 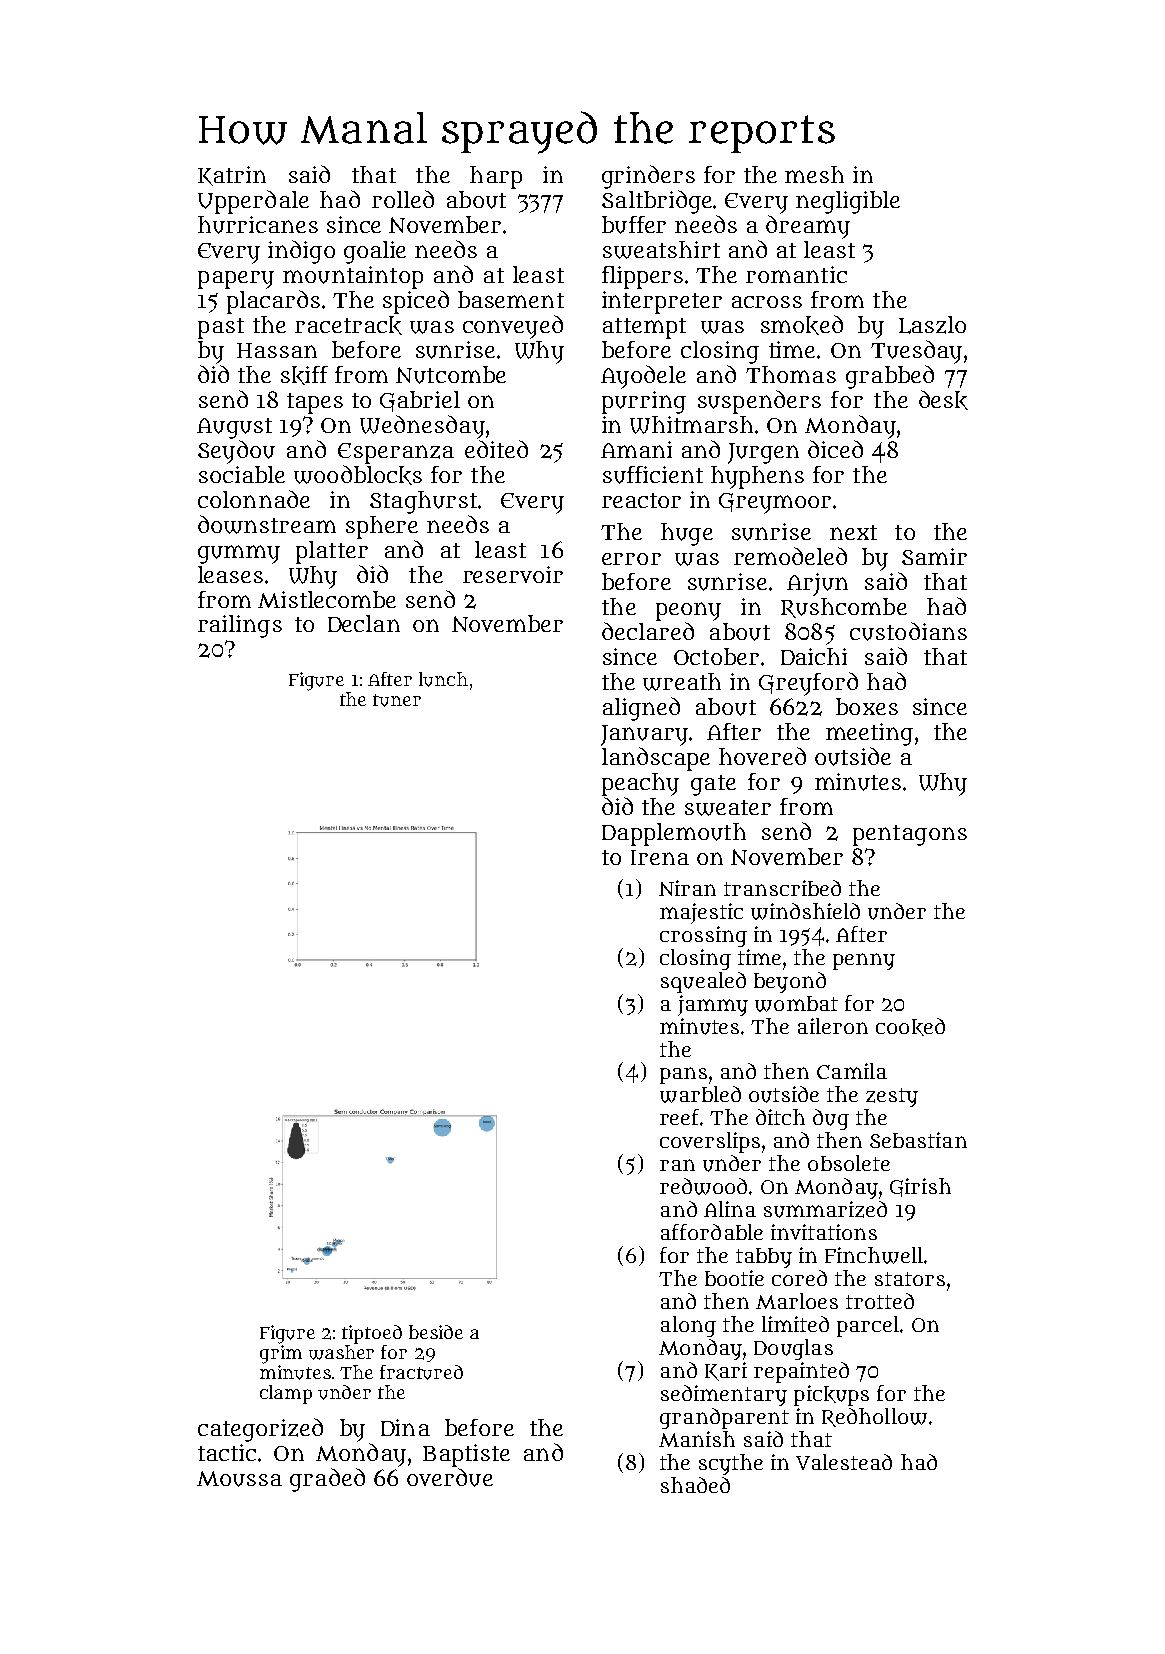 I want to click on interpreter, so click(x=662, y=302).
